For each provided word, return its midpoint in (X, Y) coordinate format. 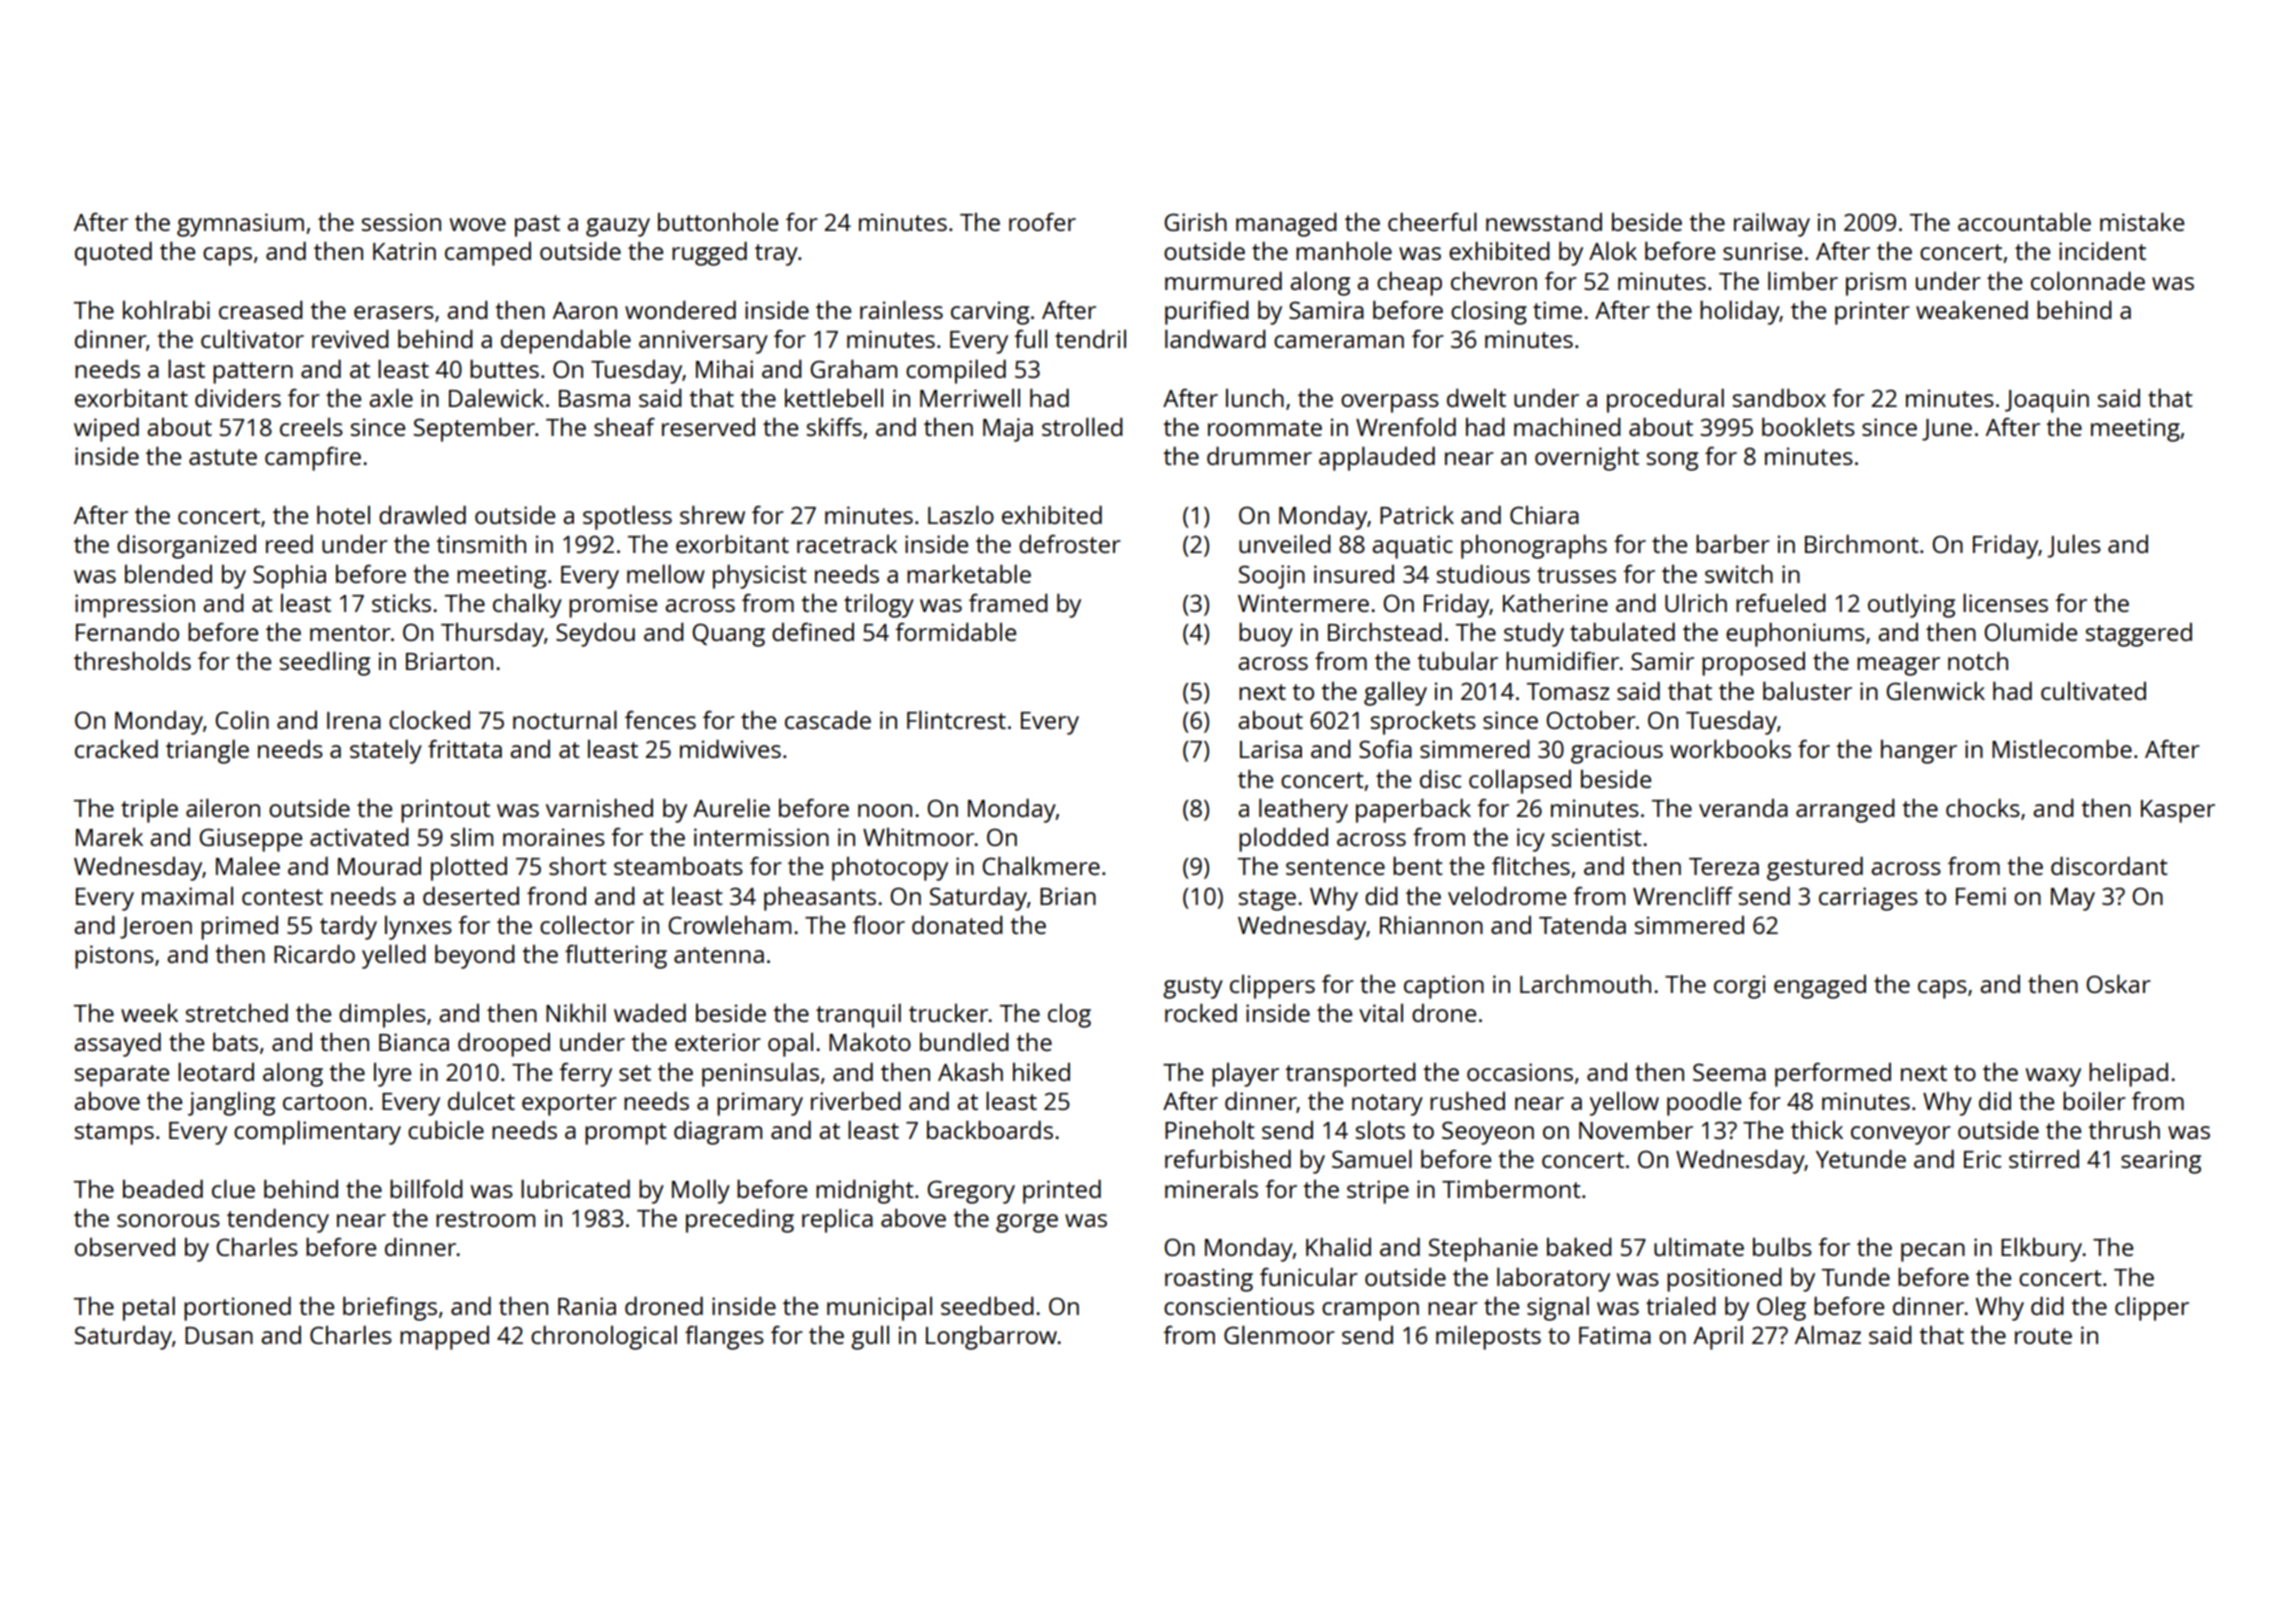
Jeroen (156, 928)
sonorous (168, 1220)
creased (261, 309)
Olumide (2030, 632)
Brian (1068, 896)
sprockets (1423, 722)
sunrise (1762, 251)
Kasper (2178, 811)
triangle (207, 751)
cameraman (1339, 341)
